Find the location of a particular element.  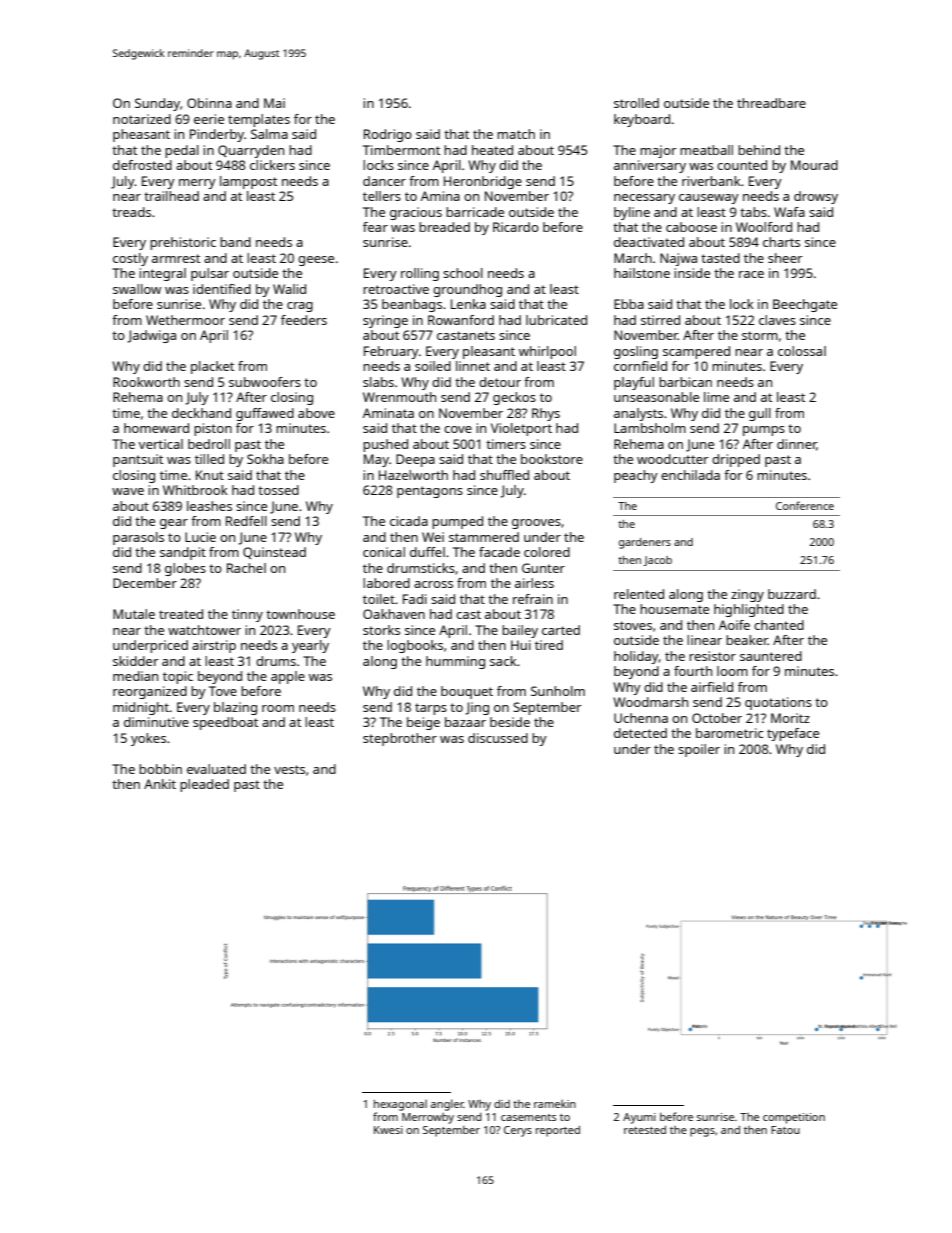

leashes is located at coordinates (209, 506).
